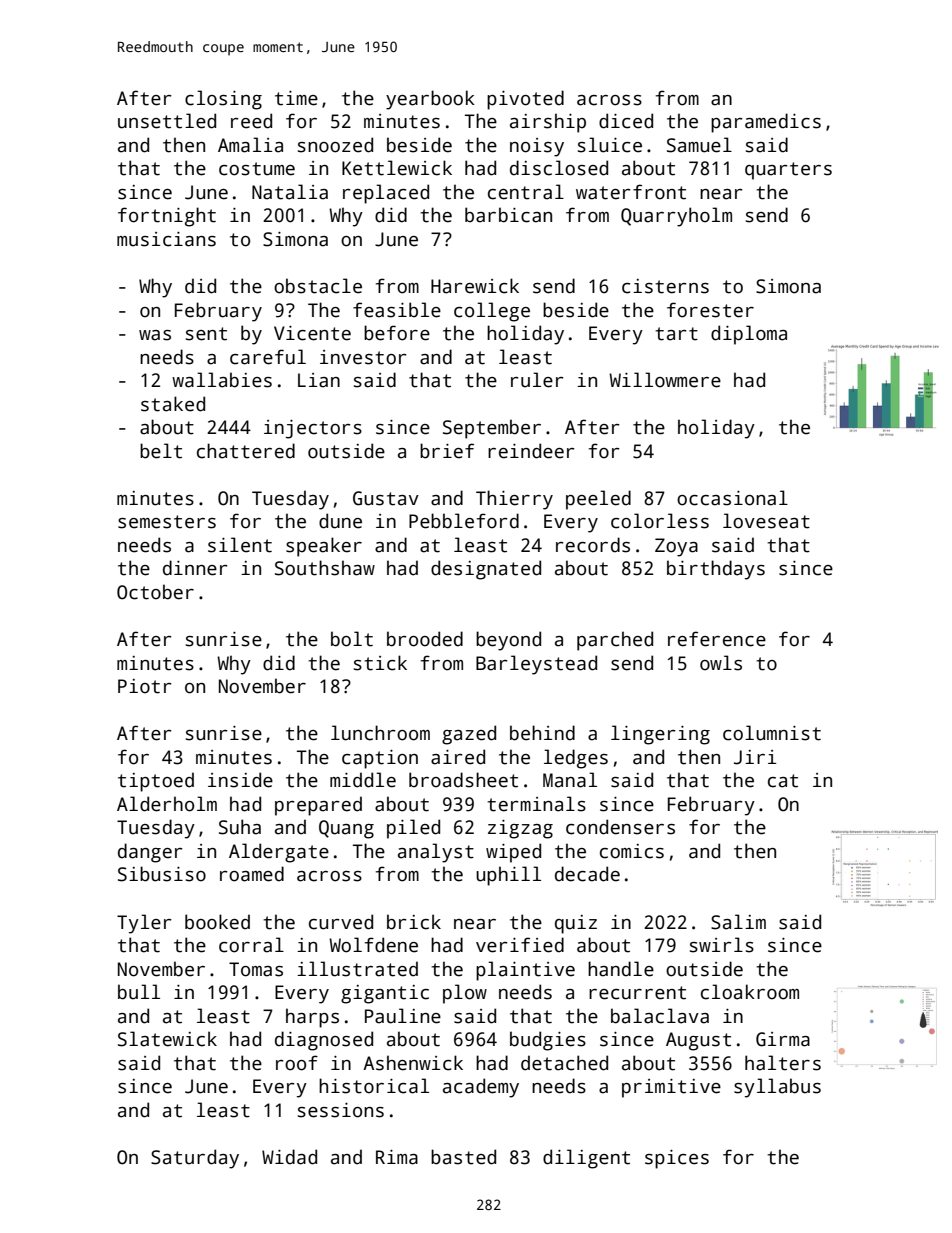 This document has height=1233, width=952. Describe the element at coordinates (240, 780) in the document. I see `inside` at that location.
